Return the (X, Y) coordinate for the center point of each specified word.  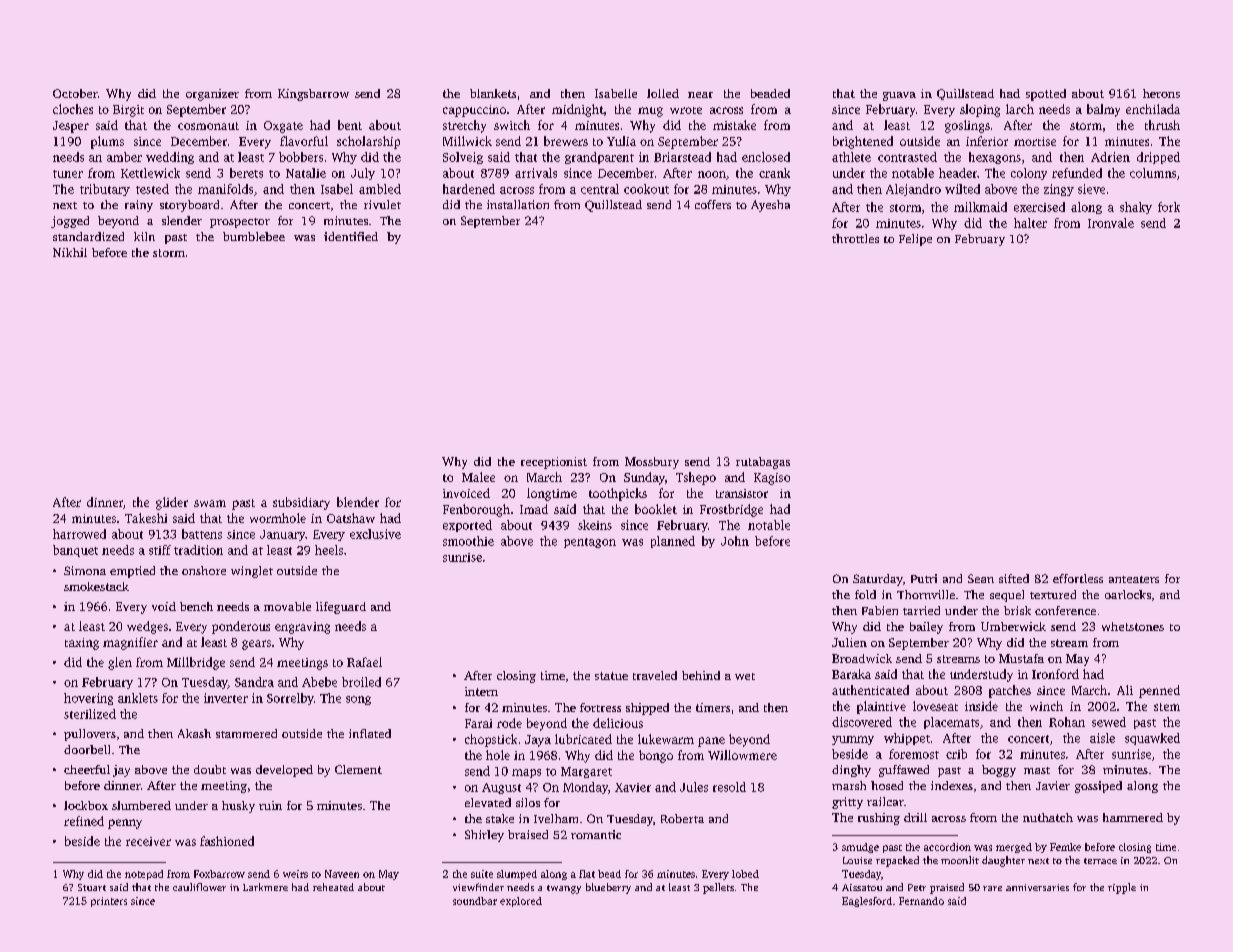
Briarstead (682, 157)
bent (350, 125)
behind (701, 675)
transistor (742, 493)
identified (351, 236)
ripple (1122, 888)
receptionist (554, 463)
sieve (1091, 189)
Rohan (1067, 722)
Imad (534, 509)
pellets (718, 888)
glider (172, 503)
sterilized (90, 714)
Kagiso (772, 479)
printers (109, 902)
